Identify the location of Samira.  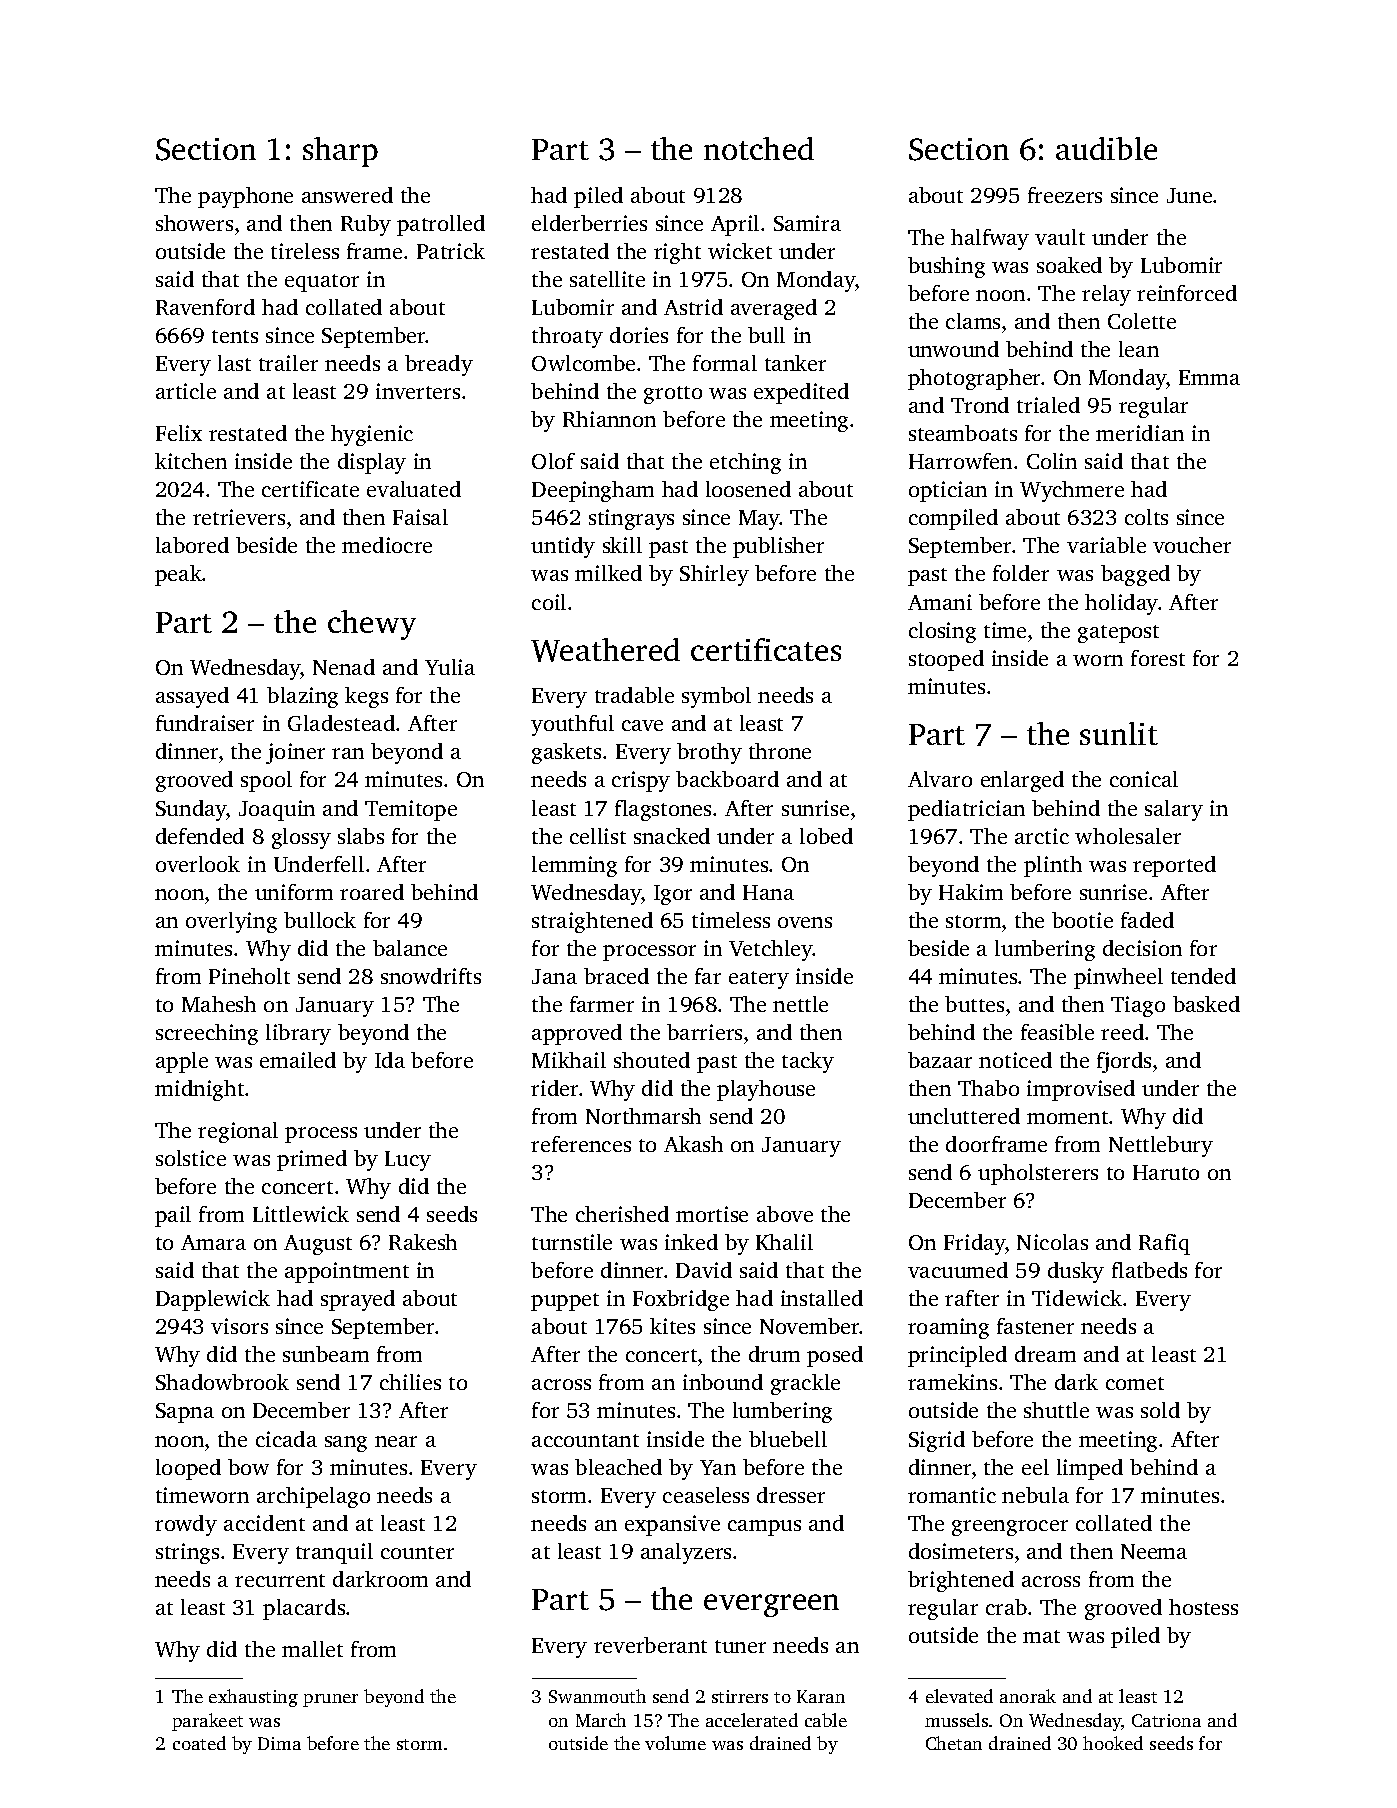
(807, 223).
